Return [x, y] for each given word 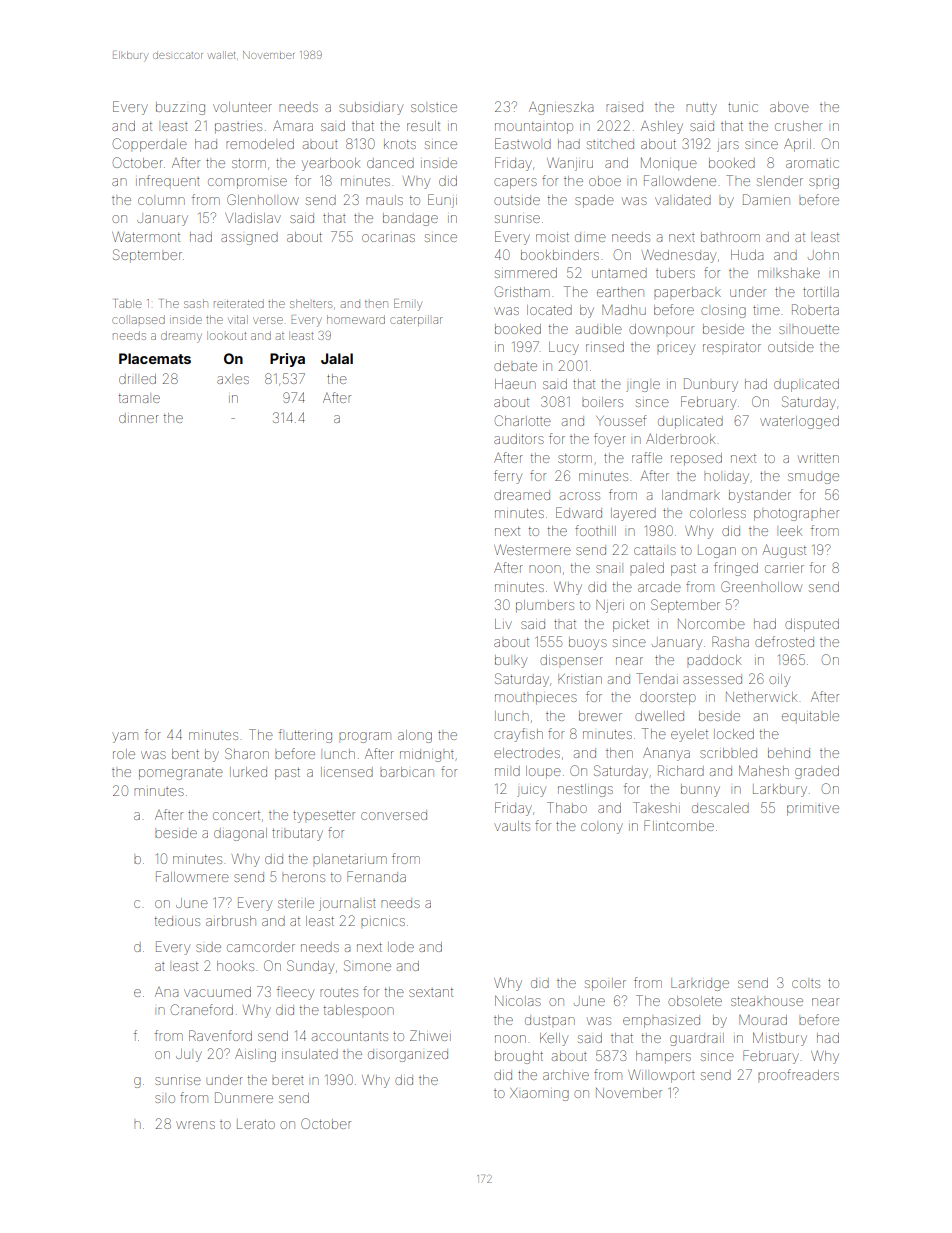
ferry [508, 477]
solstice [434, 108]
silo [165, 1099]
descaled [720, 808]
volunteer [242, 107]
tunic [743, 107]
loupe [543, 772]
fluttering [305, 736]
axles [233, 380]
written [818, 458]
